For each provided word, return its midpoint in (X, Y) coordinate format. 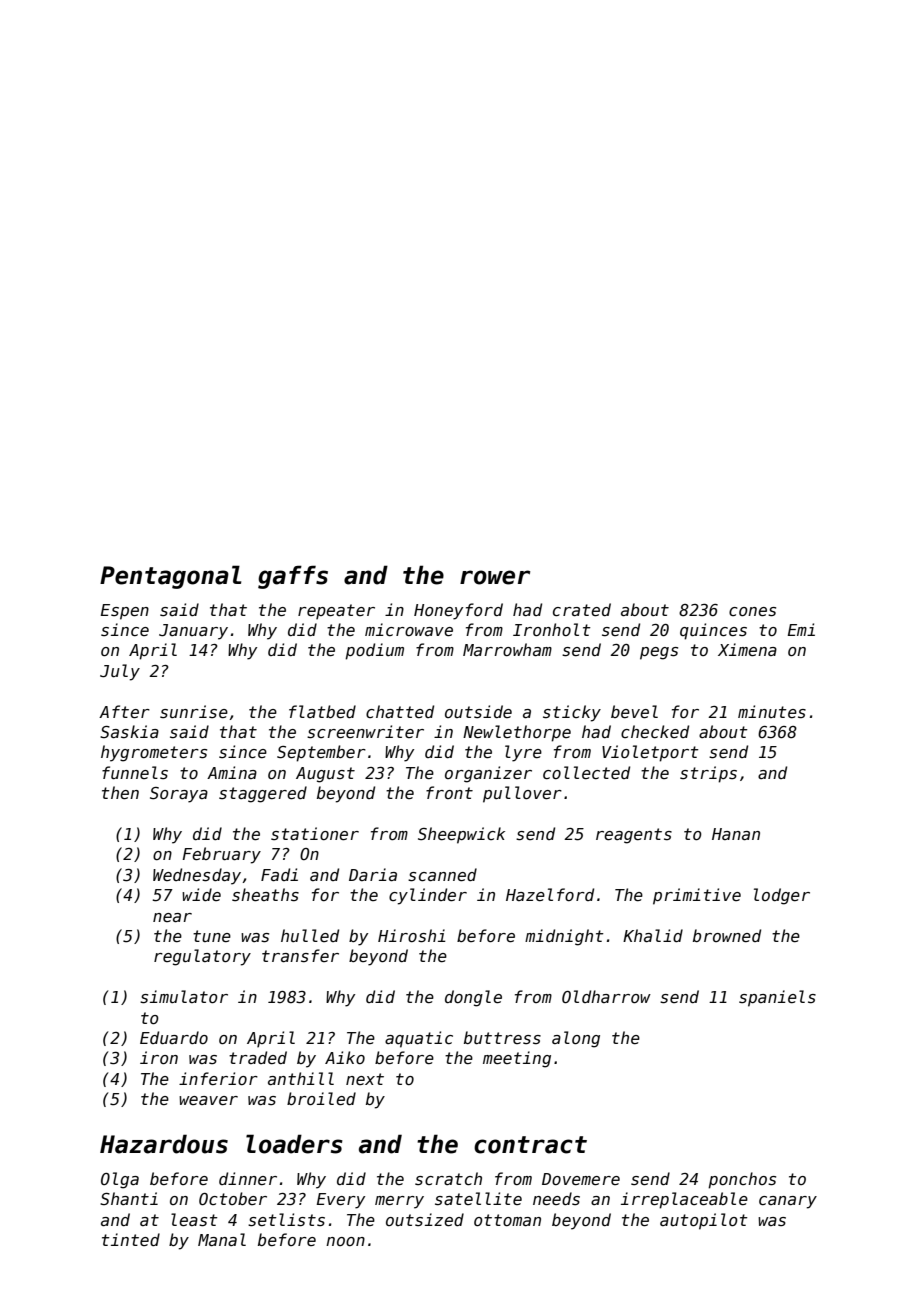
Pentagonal (170, 577)
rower (495, 577)
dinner (248, 1178)
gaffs (293, 577)
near (172, 917)
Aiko (345, 1057)
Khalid (653, 935)
